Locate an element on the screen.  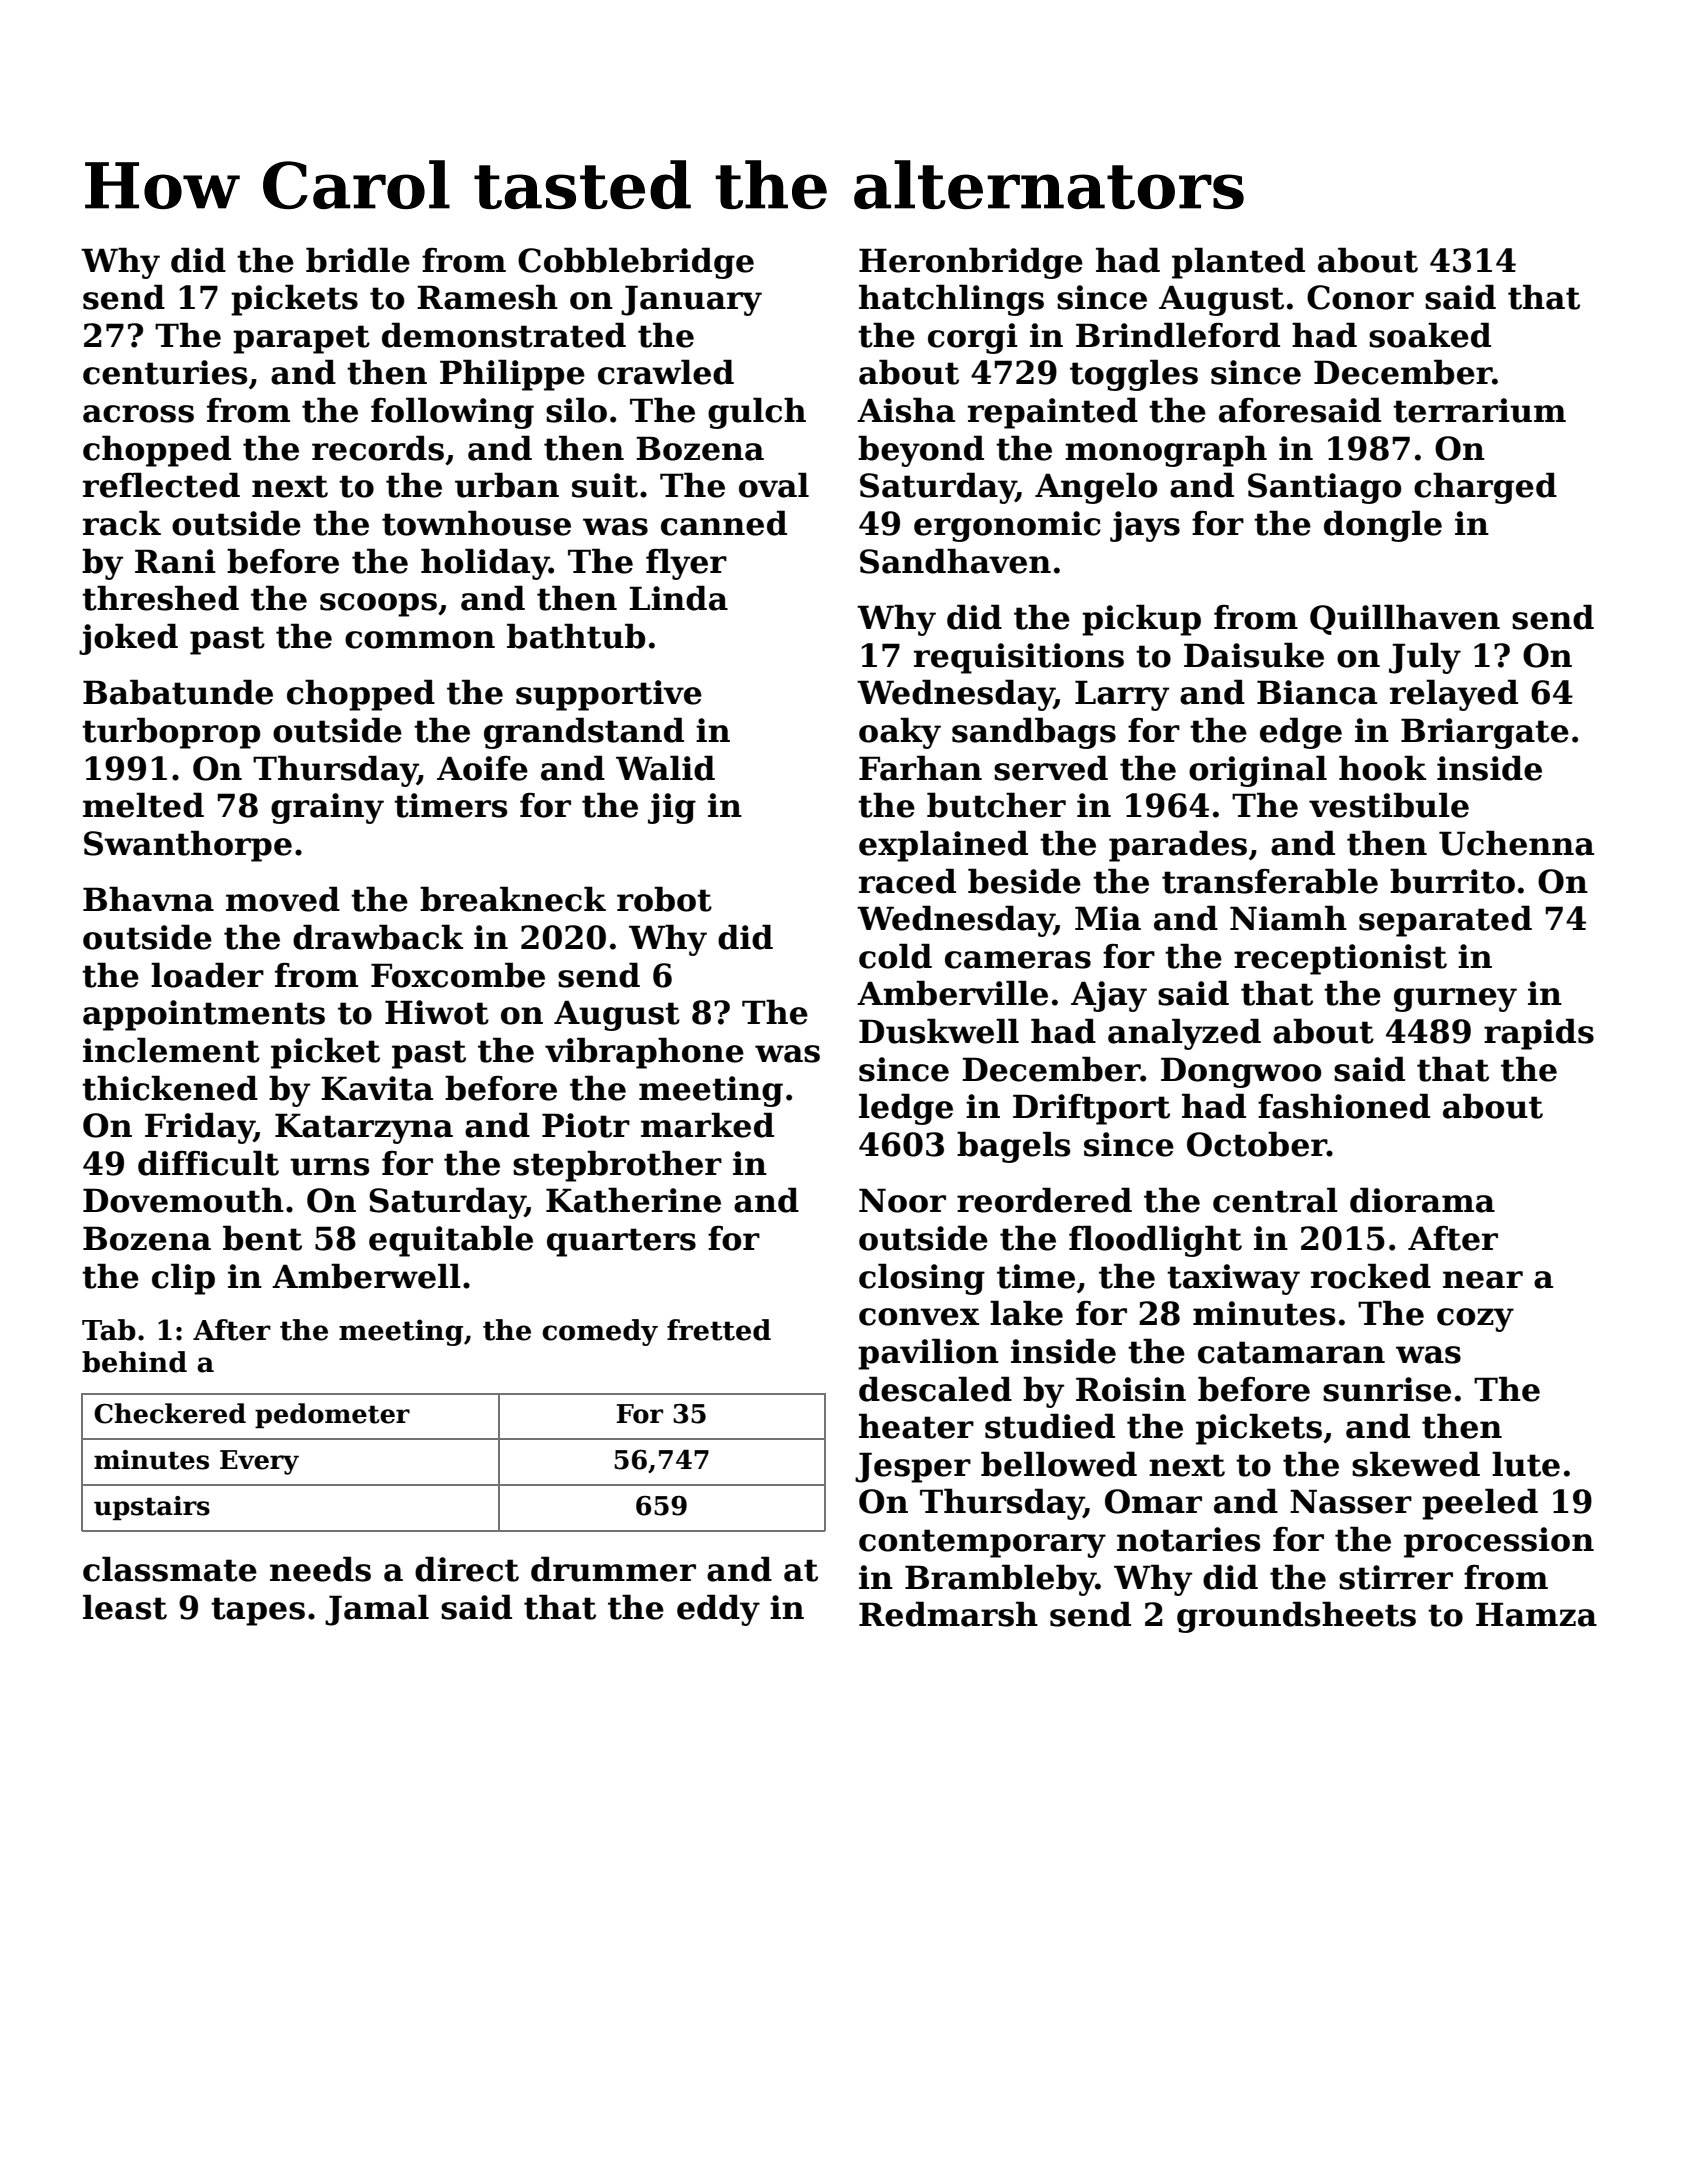
bridle is located at coordinates (358, 260).
